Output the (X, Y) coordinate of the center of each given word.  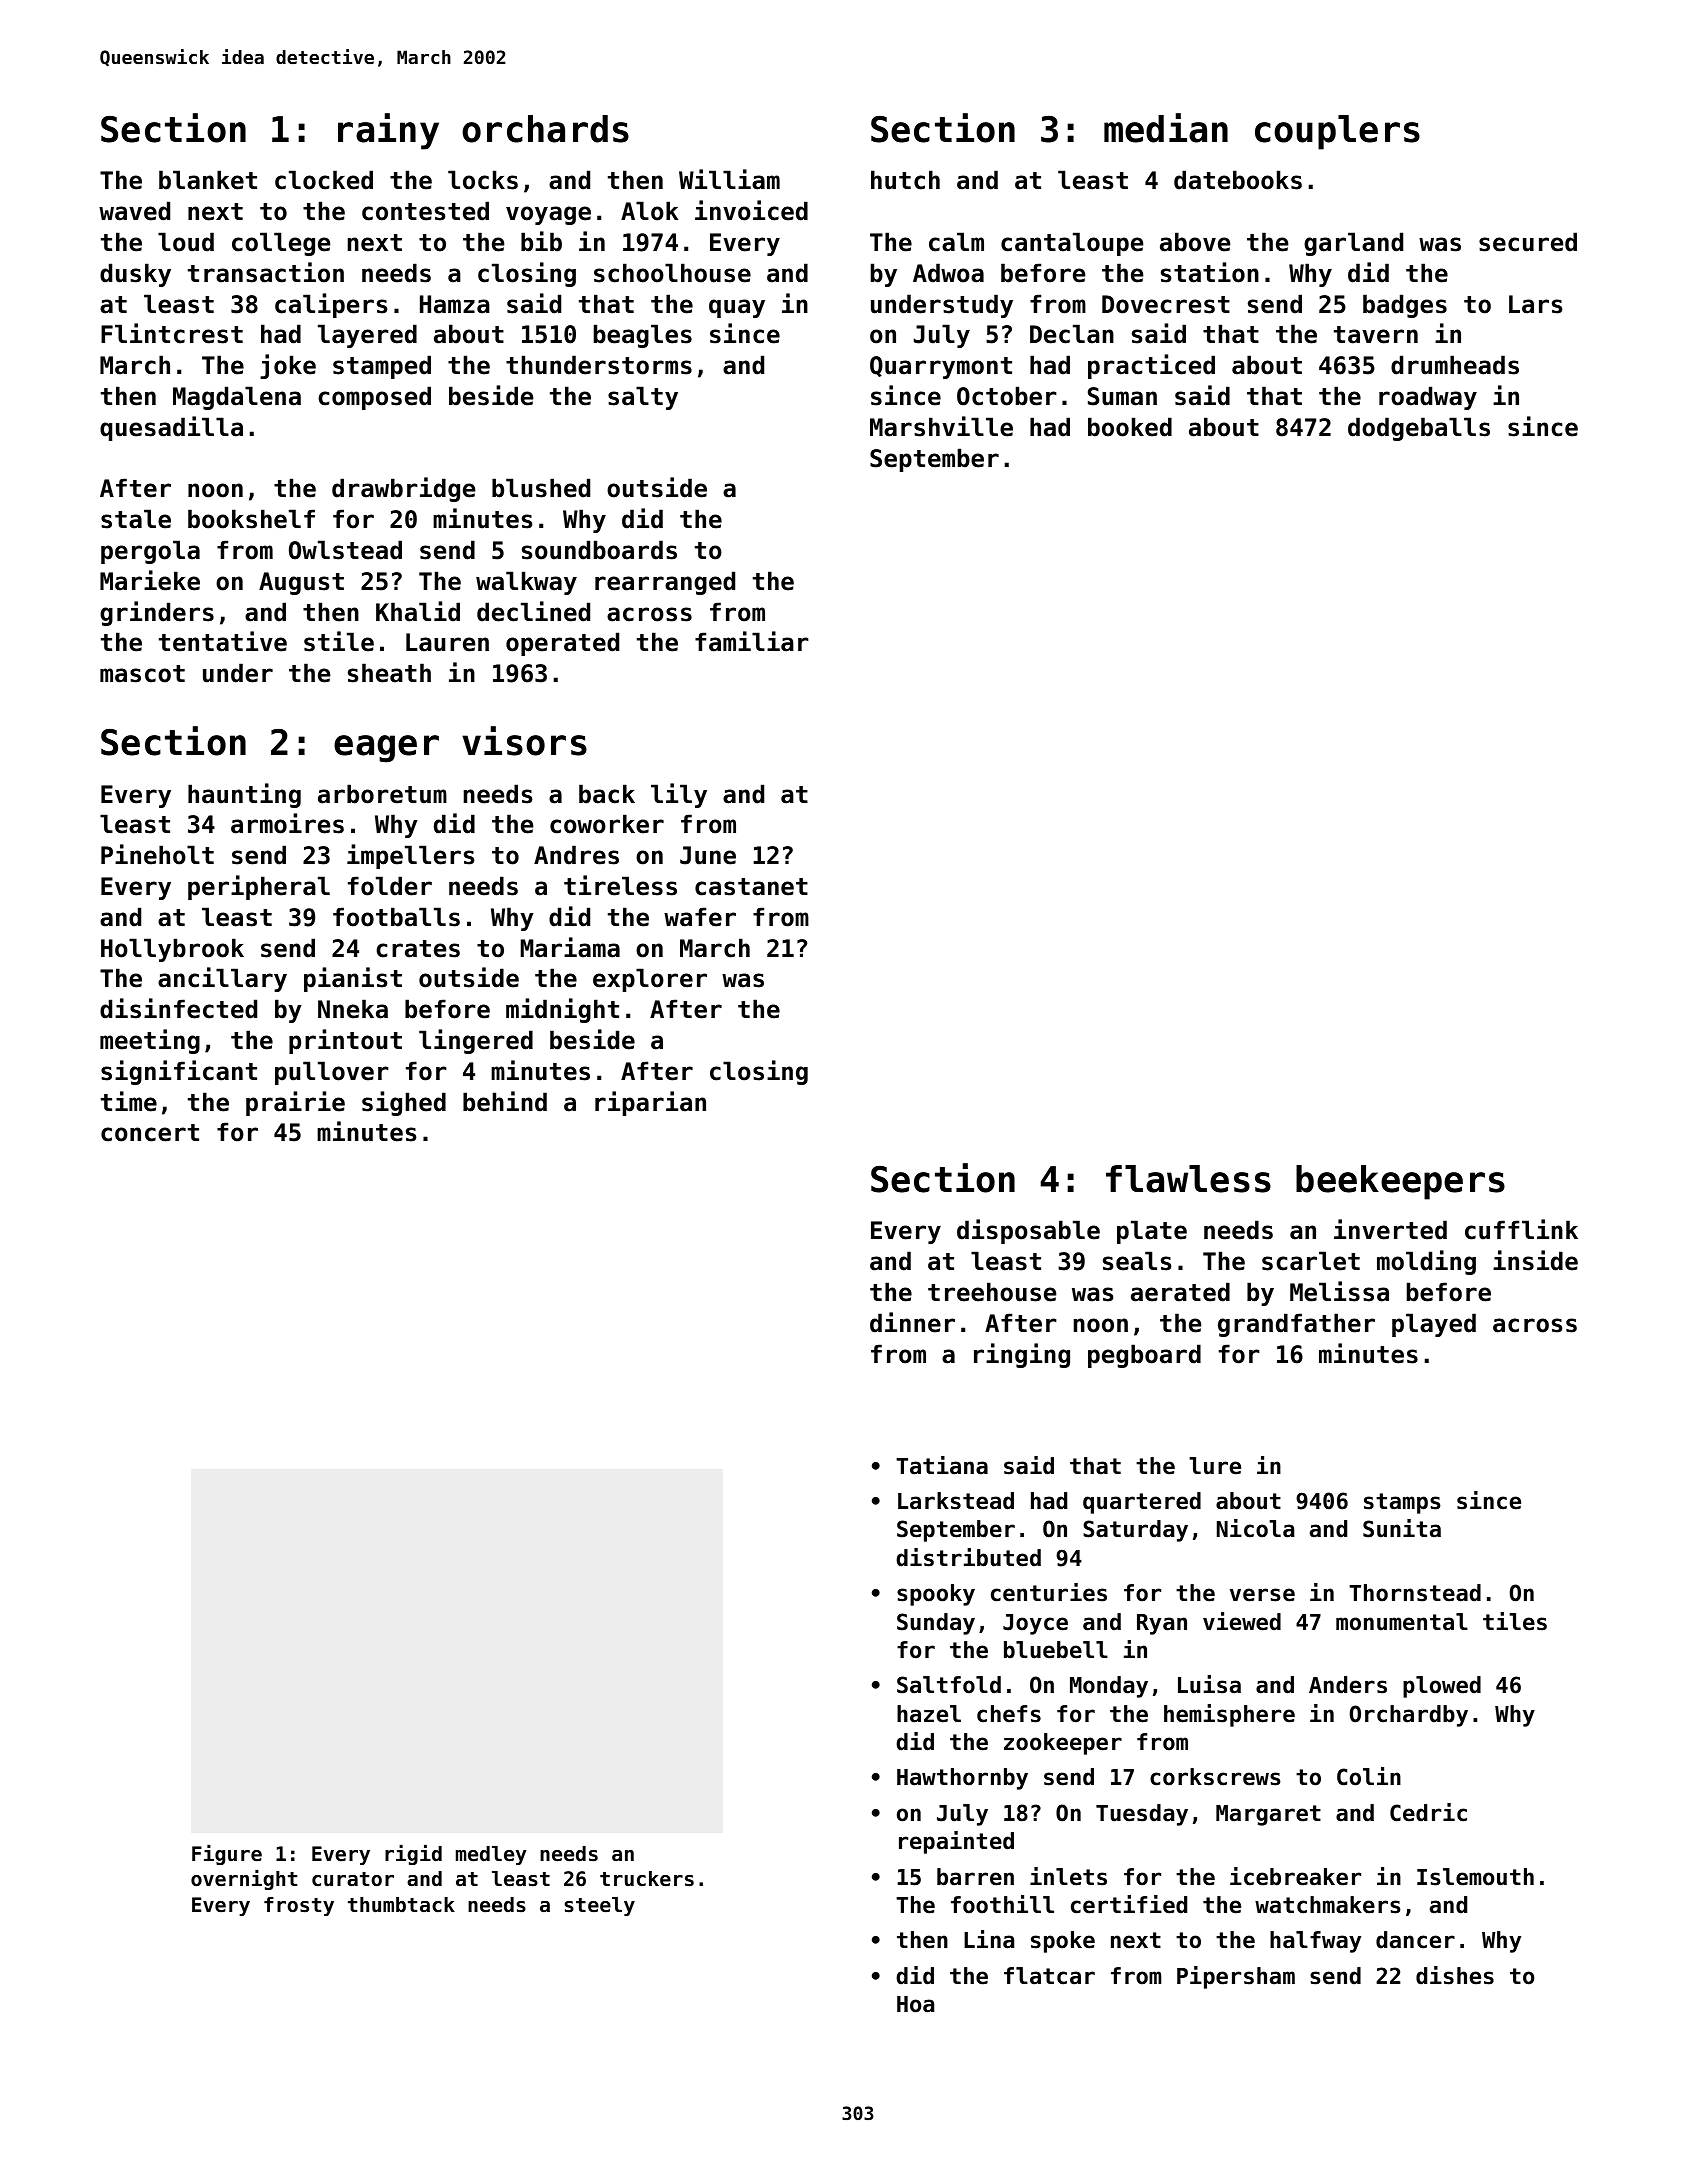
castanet (751, 887)
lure (1215, 1466)
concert (150, 1133)
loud (186, 242)
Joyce (1035, 1624)
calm (956, 242)
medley (491, 1855)
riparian (650, 1103)
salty (643, 398)
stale (136, 519)
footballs (396, 917)
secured (1528, 242)
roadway (1428, 398)
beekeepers (1400, 1182)
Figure (227, 1855)
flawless (1188, 1179)
